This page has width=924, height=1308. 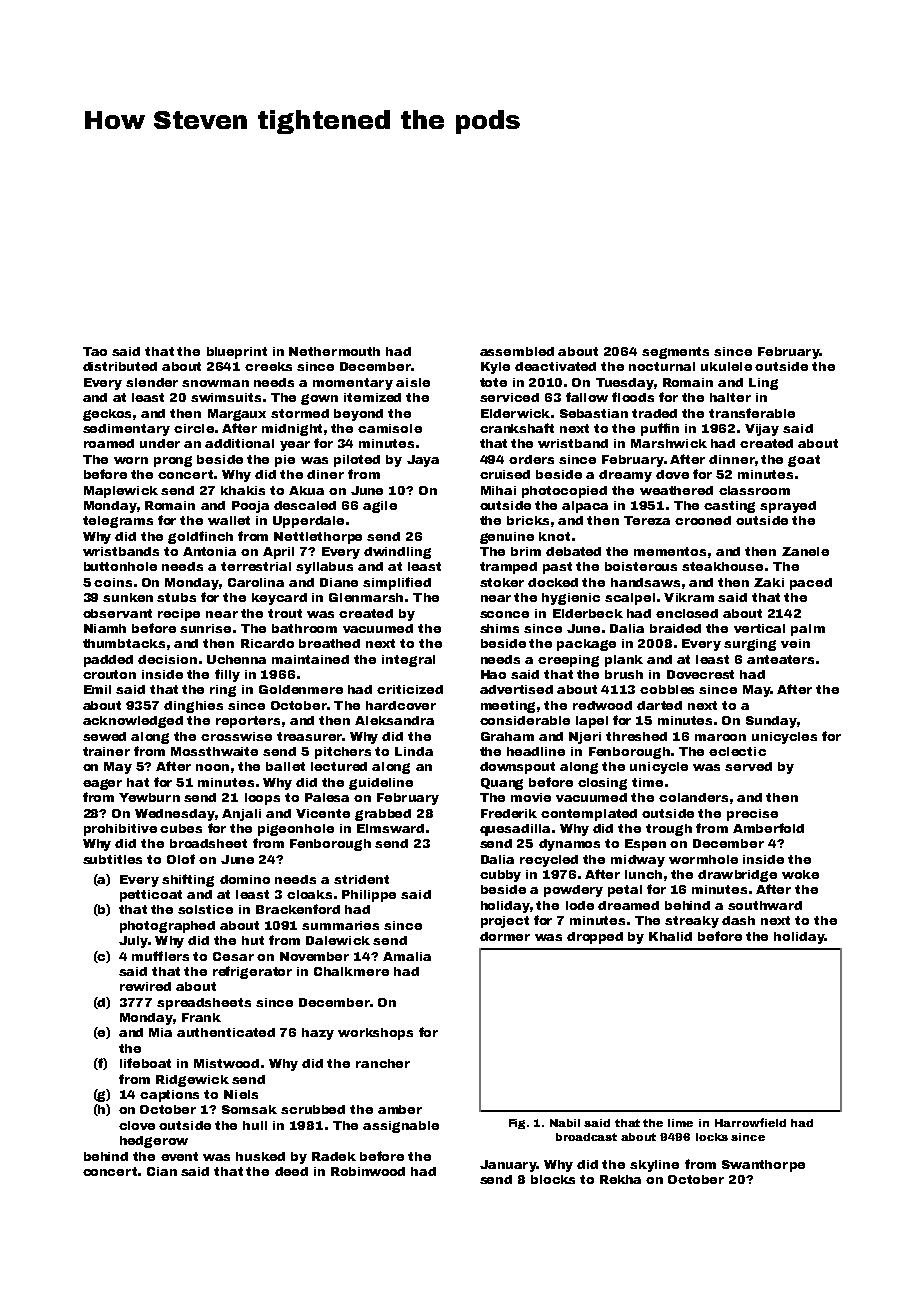 What do you see at coordinates (675, 353) in the page?
I see `segments` at bounding box center [675, 353].
